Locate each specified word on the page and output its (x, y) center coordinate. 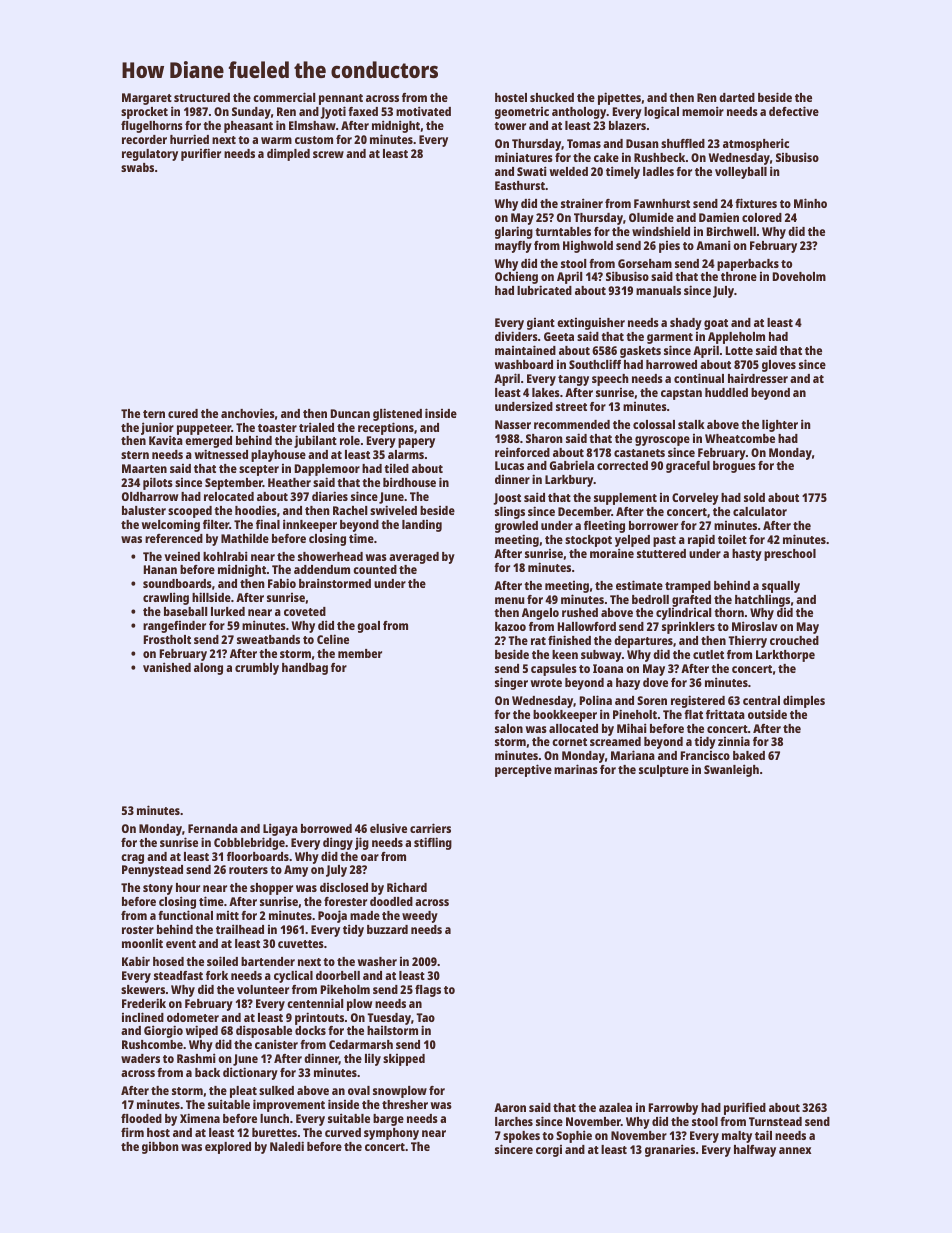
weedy (420, 917)
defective (794, 111)
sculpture (664, 771)
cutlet (708, 654)
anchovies (248, 413)
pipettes (619, 98)
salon (509, 728)
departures (643, 642)
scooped (190, 512)
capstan (681, 394)
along (208, 669)
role (350, 440)
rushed (580, 612)
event (181, 944)
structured (202, 97)
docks (310, 1030)
